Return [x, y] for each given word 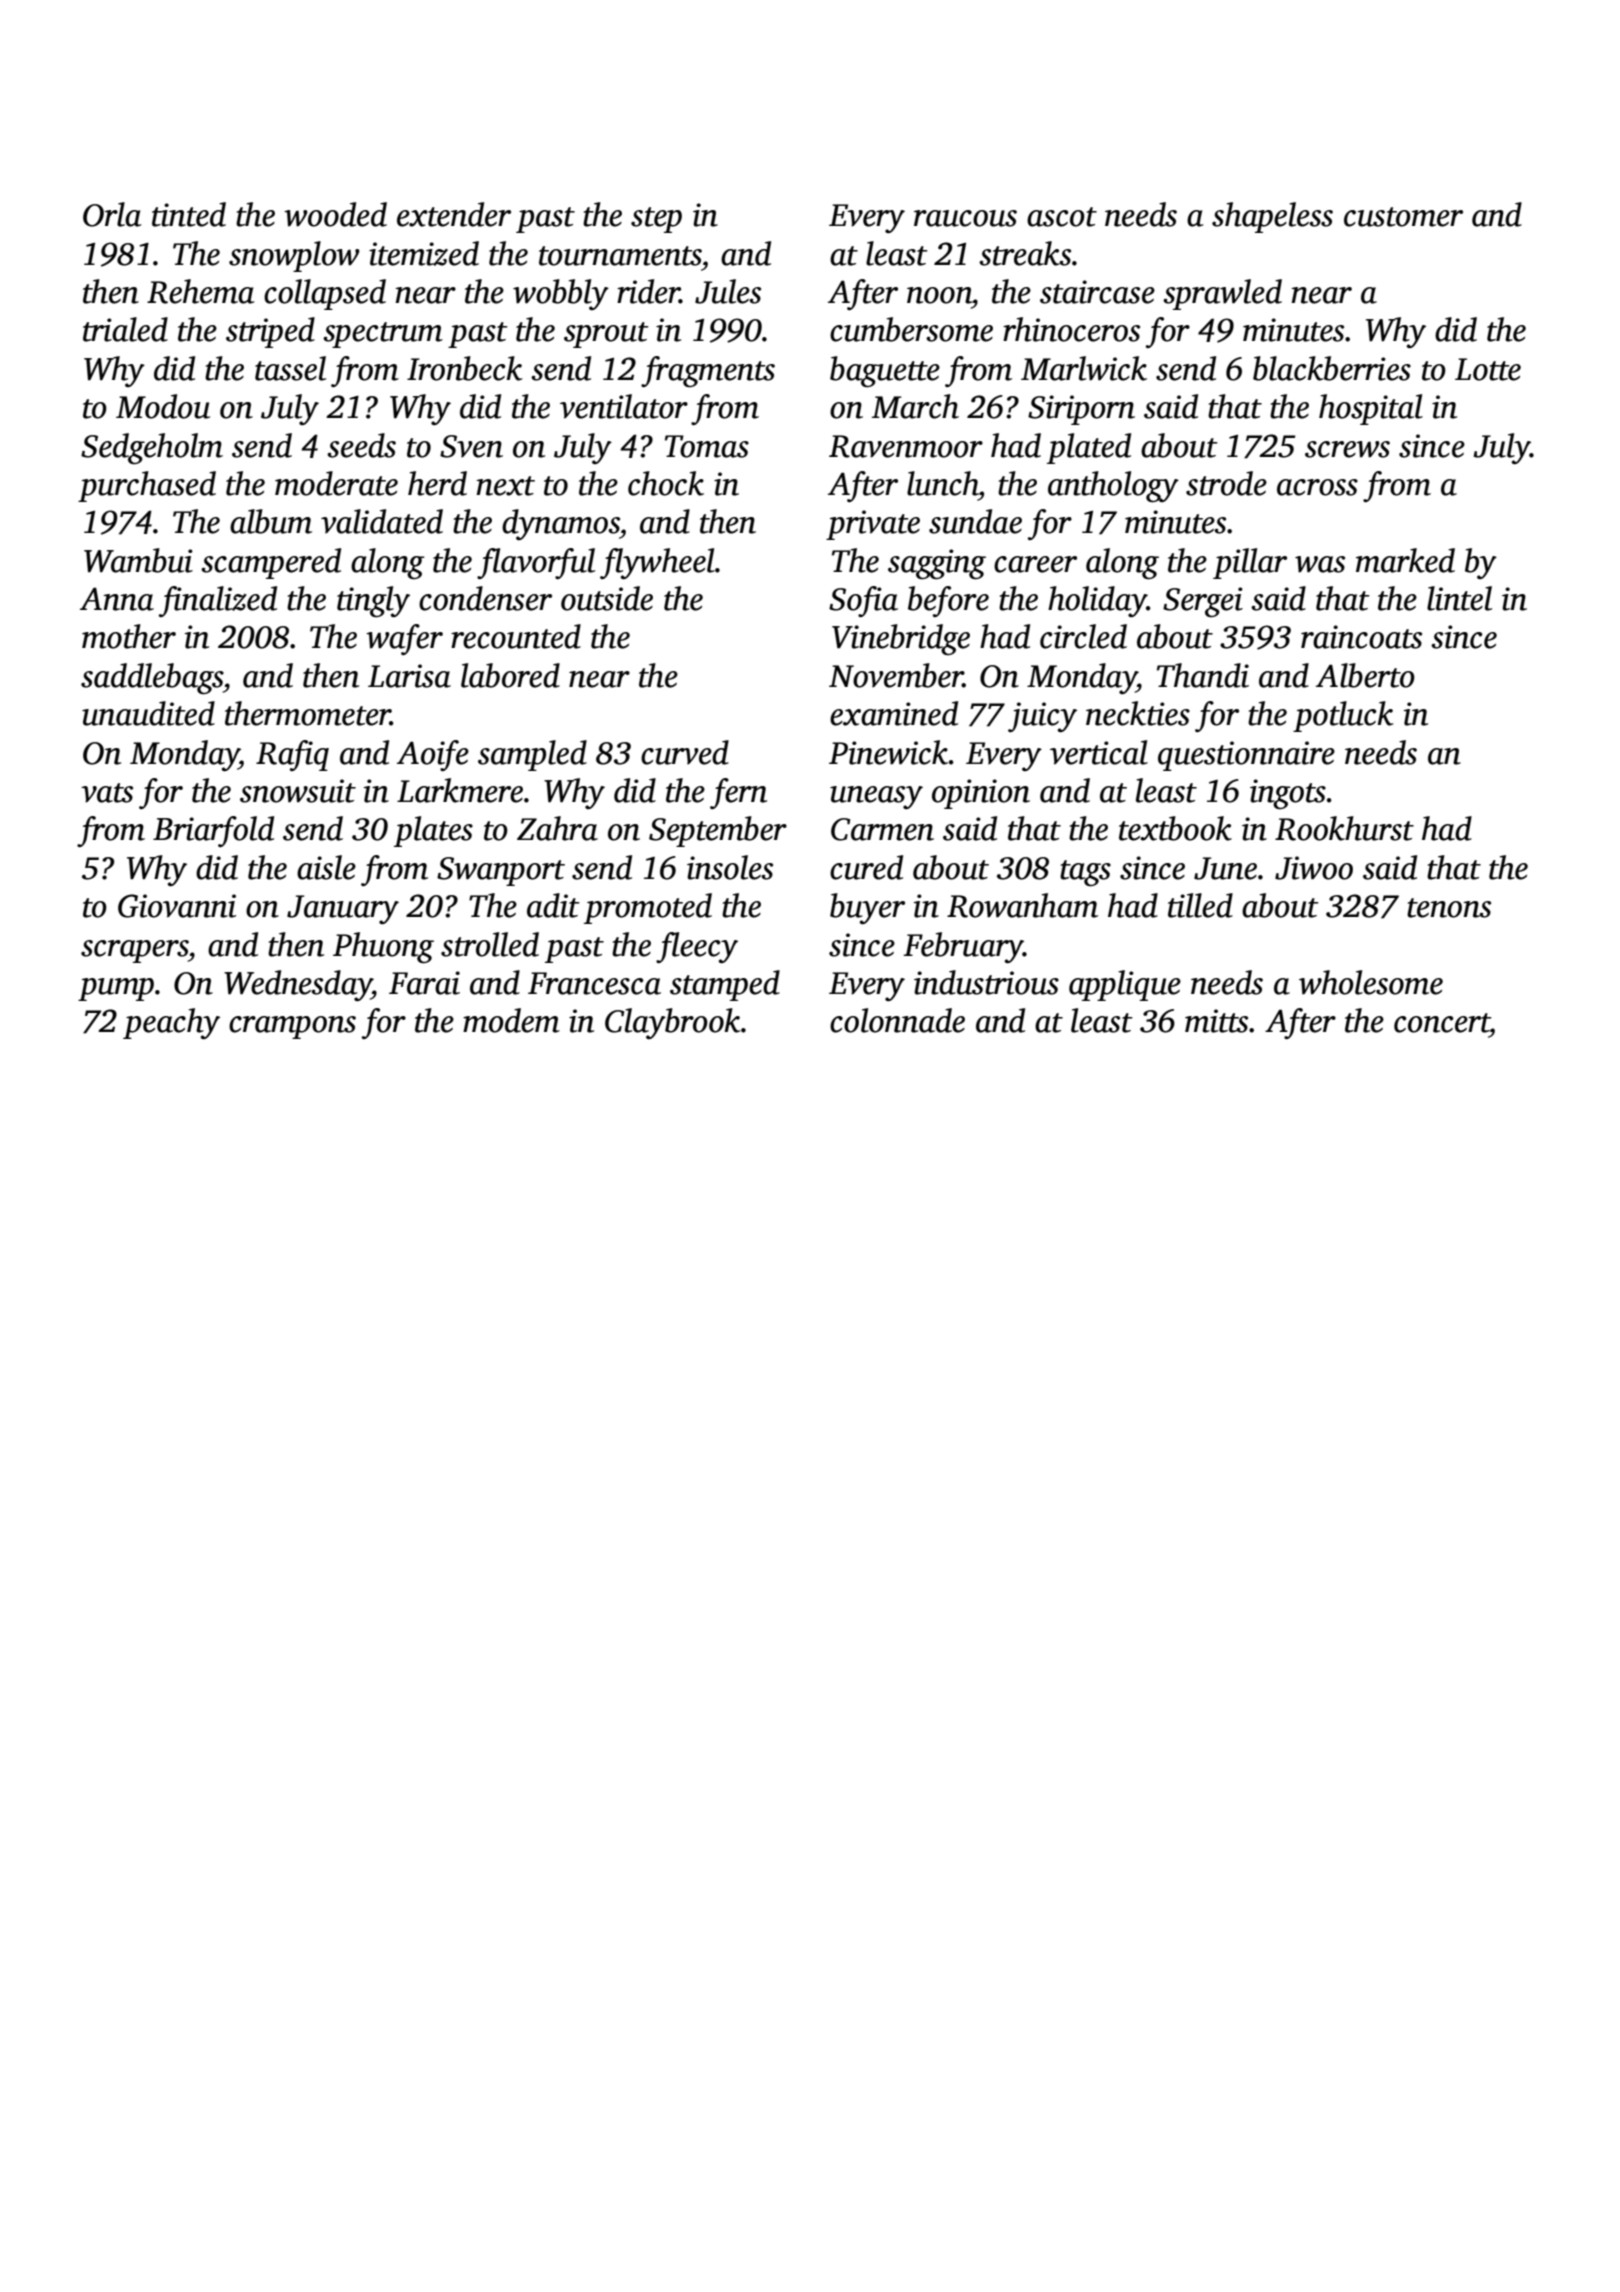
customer [1403, 217]
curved [685, 752]
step [656, 220]
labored [510, 675]
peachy [171, 1023]
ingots [1288, 794]
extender [454, 214]
